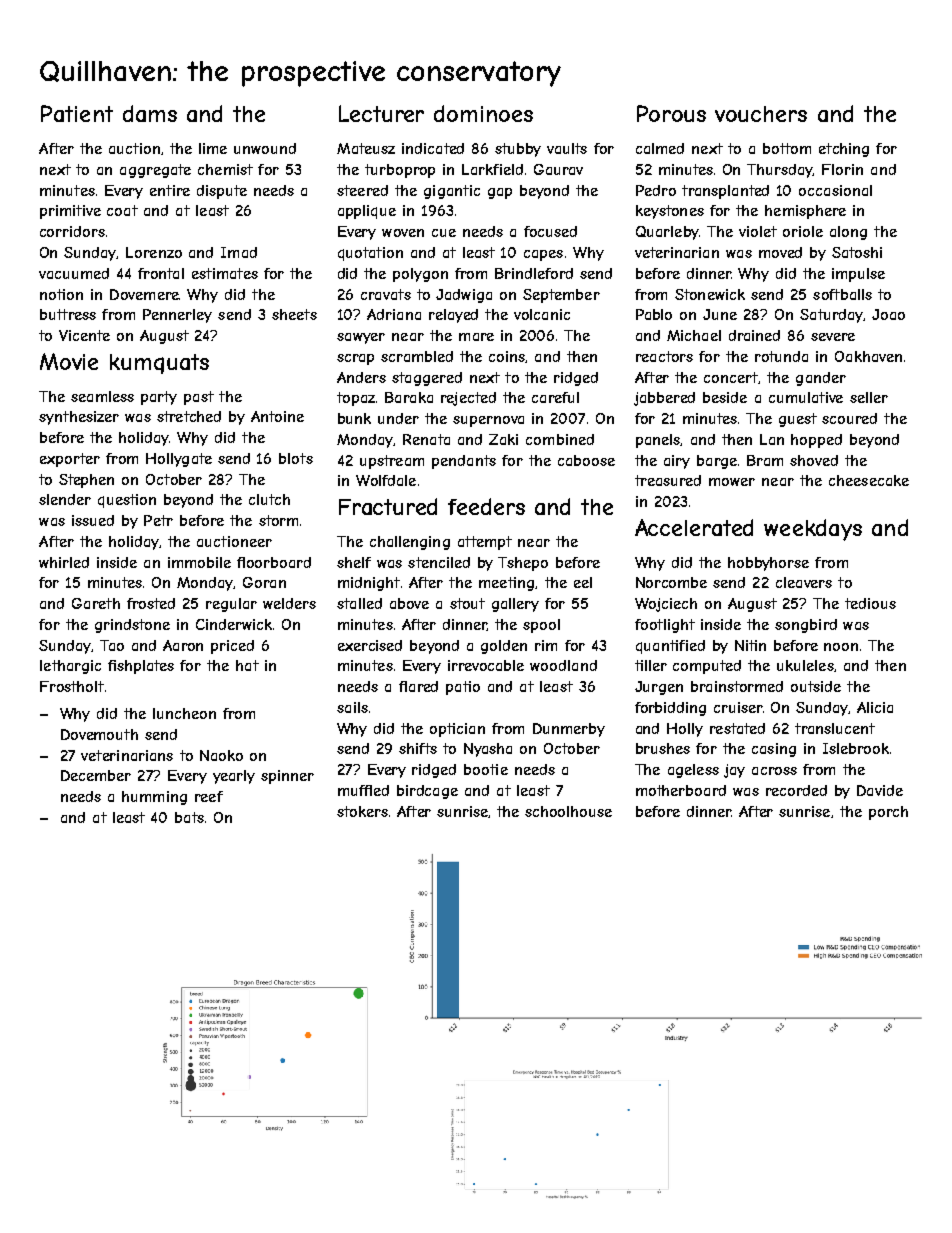  Describe the element at coordinates (362, 811) in the screenshot. I see `stokers` at that location.
